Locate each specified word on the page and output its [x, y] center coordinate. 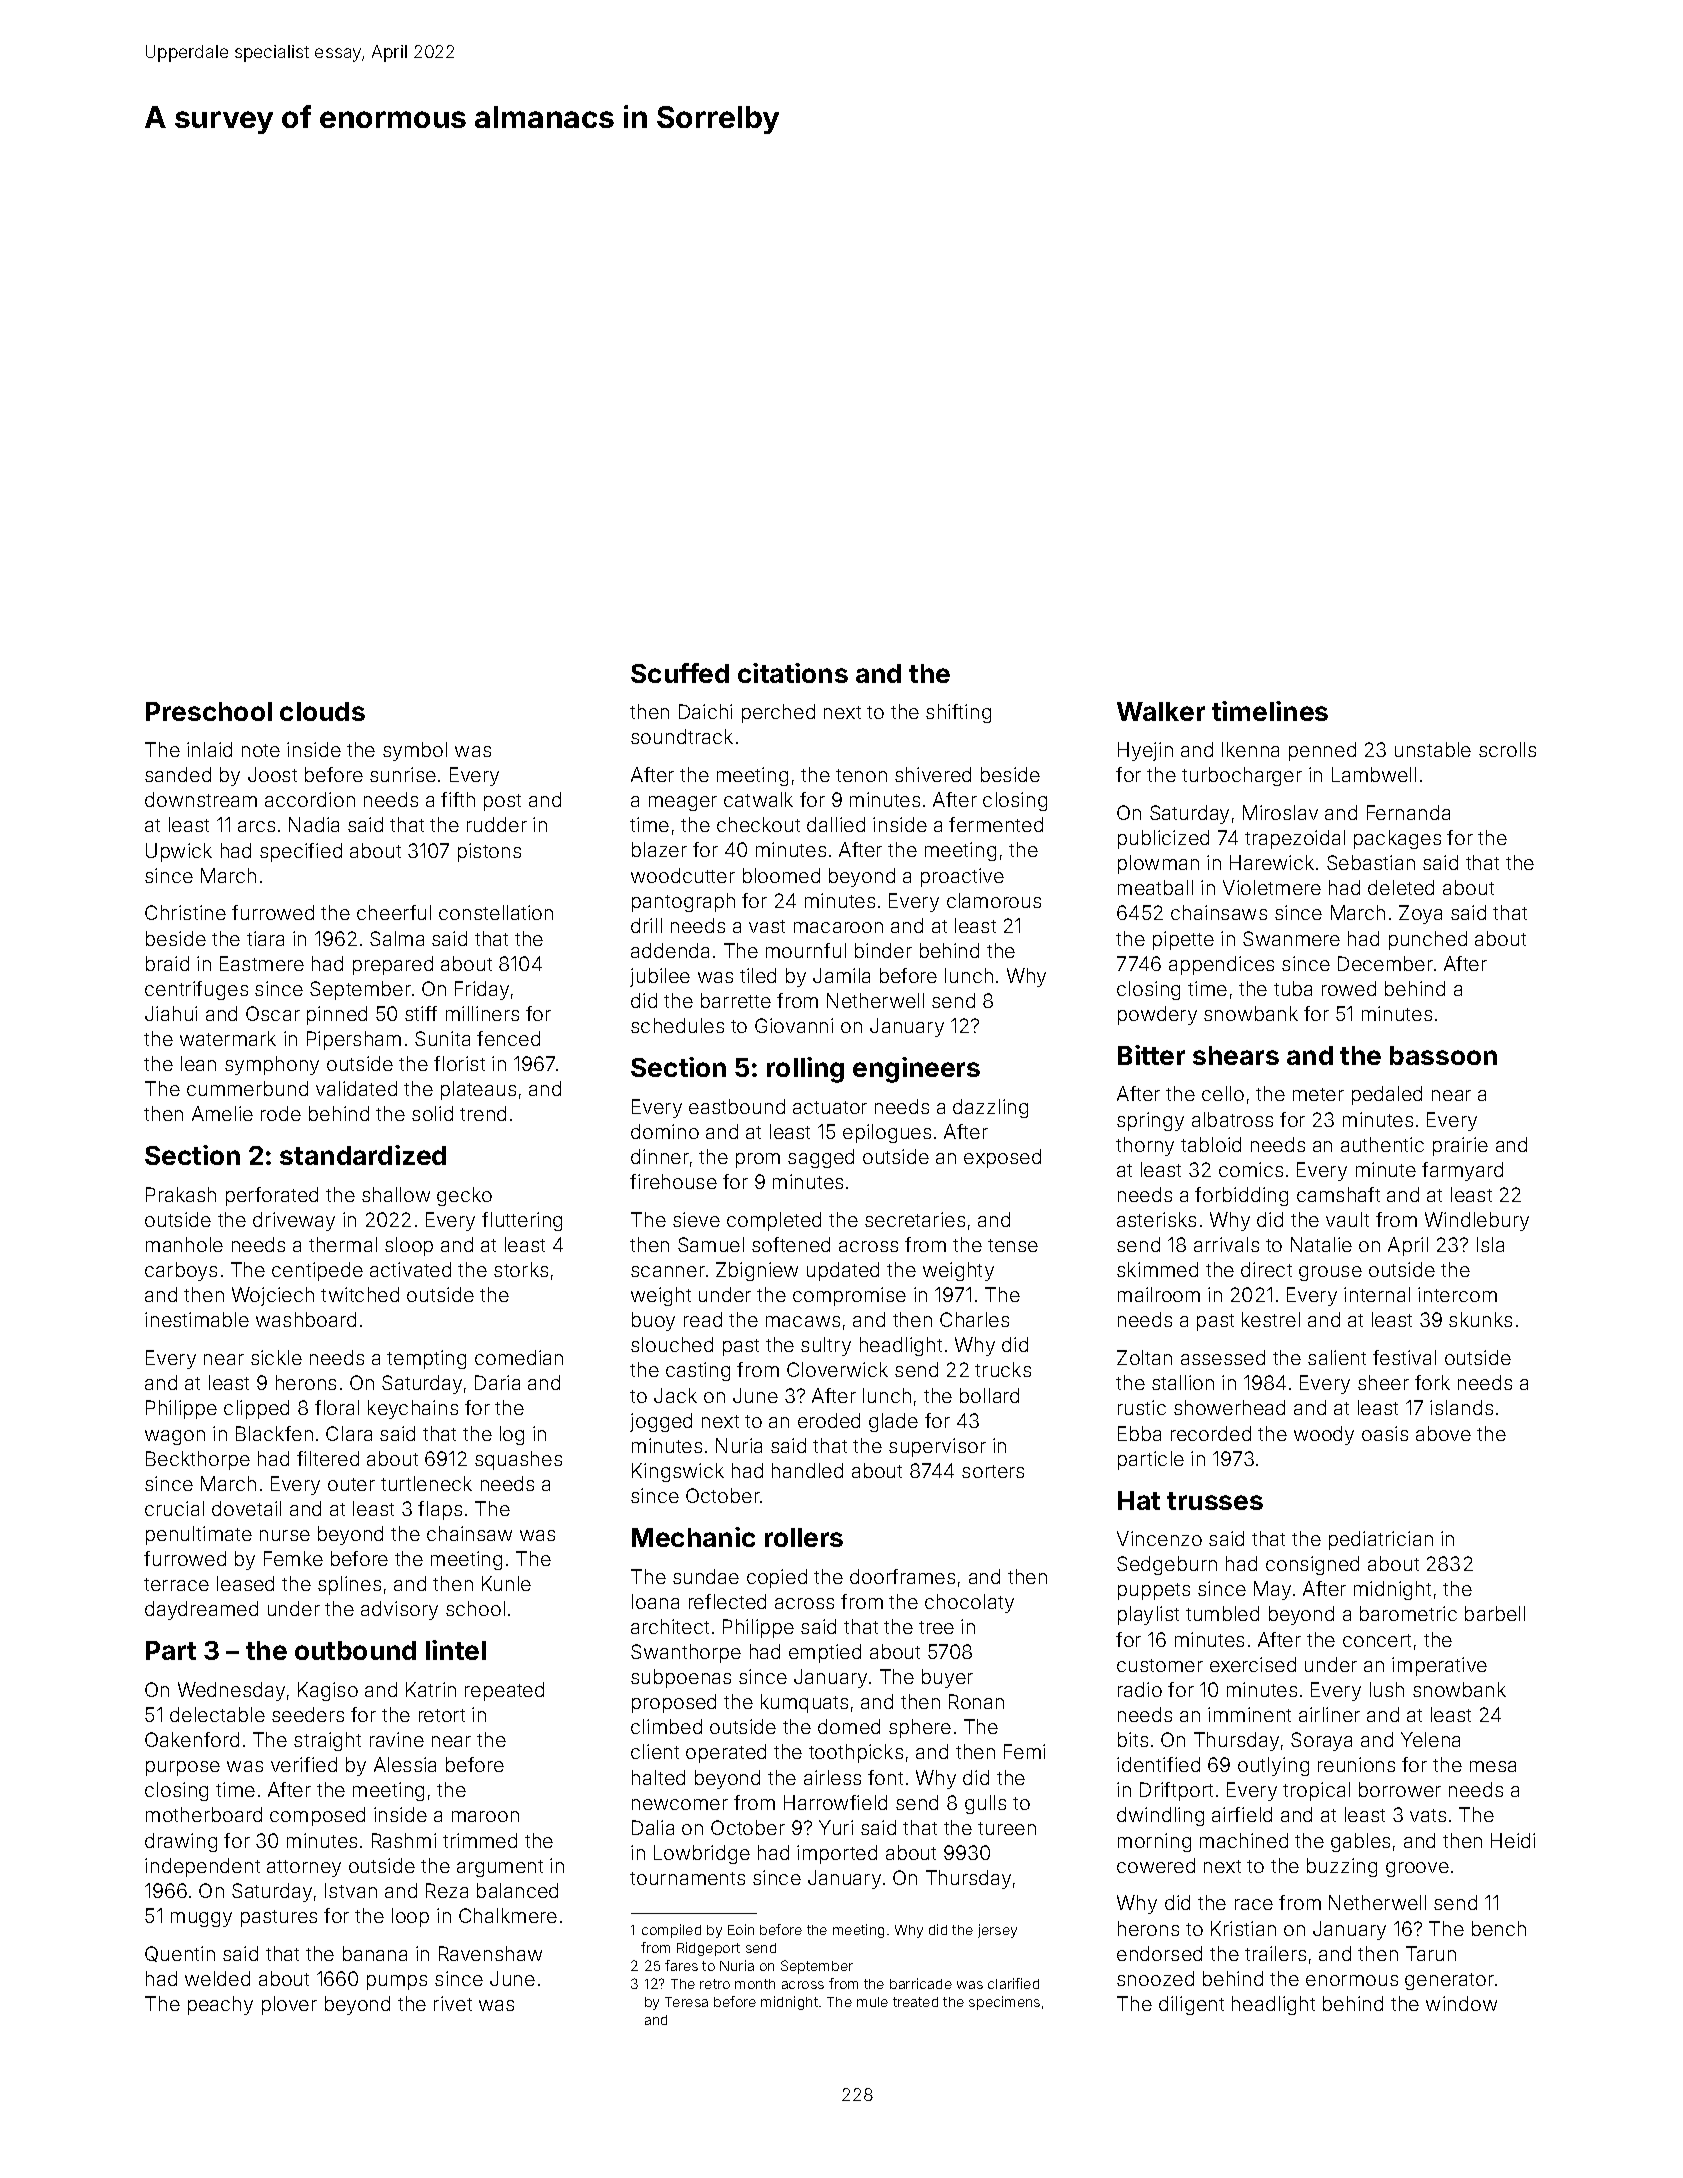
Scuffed [680, 673]
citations [793, 673]
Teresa [686, 2002]
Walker [1161, 711]
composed [317, 1816]
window [1461, 2003]
